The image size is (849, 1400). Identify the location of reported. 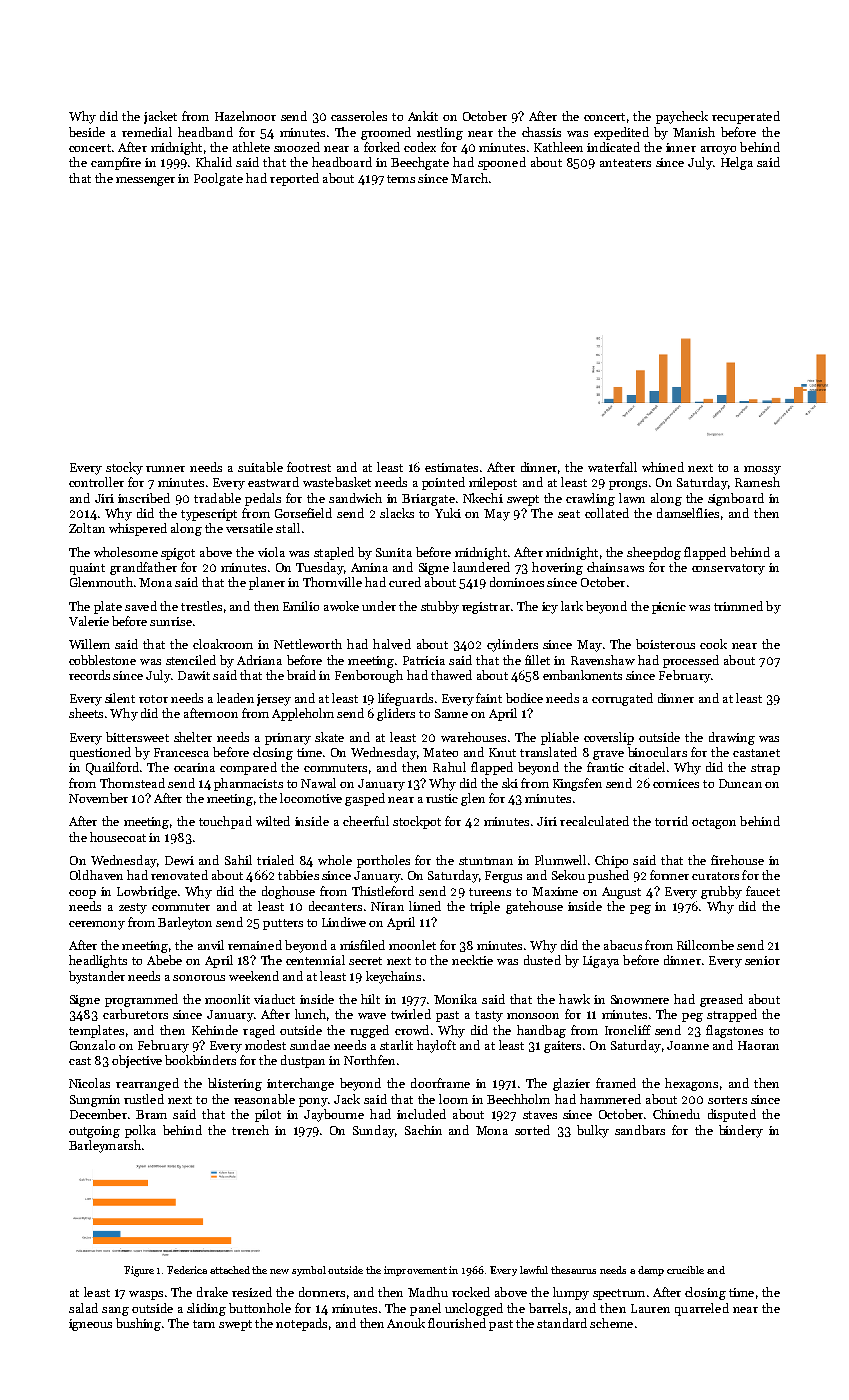
(294, 179).
